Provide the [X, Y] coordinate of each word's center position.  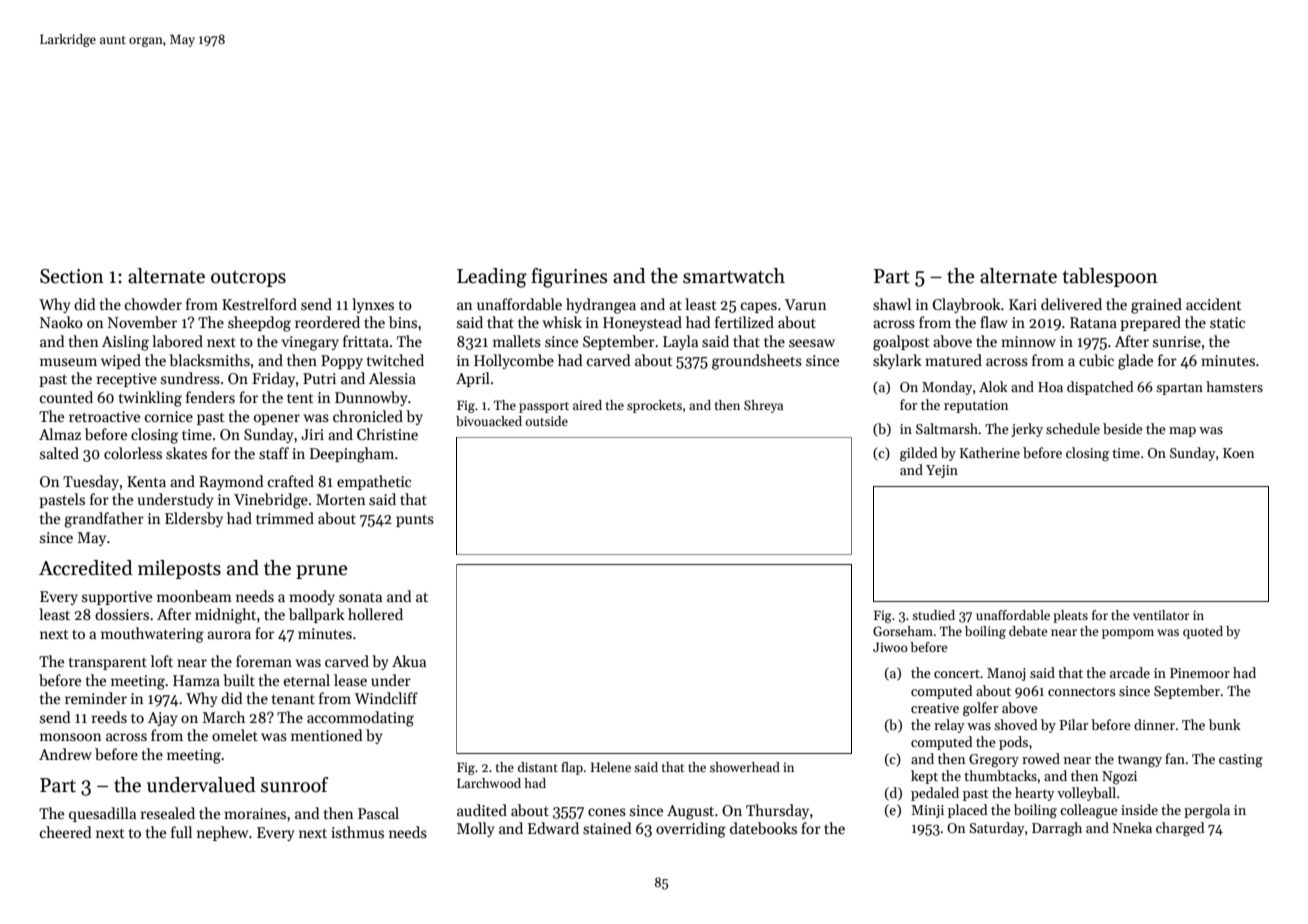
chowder [153, 304]
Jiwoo [890, 647]
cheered [66, 832]
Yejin [942, 471]
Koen [1238, 453]
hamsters [1234, 386]
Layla [680, 342]
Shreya [763, 406]
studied [933, 615]
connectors [1081, 691]
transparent [108, 663]
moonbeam [194, 596]
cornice [169, 416]
